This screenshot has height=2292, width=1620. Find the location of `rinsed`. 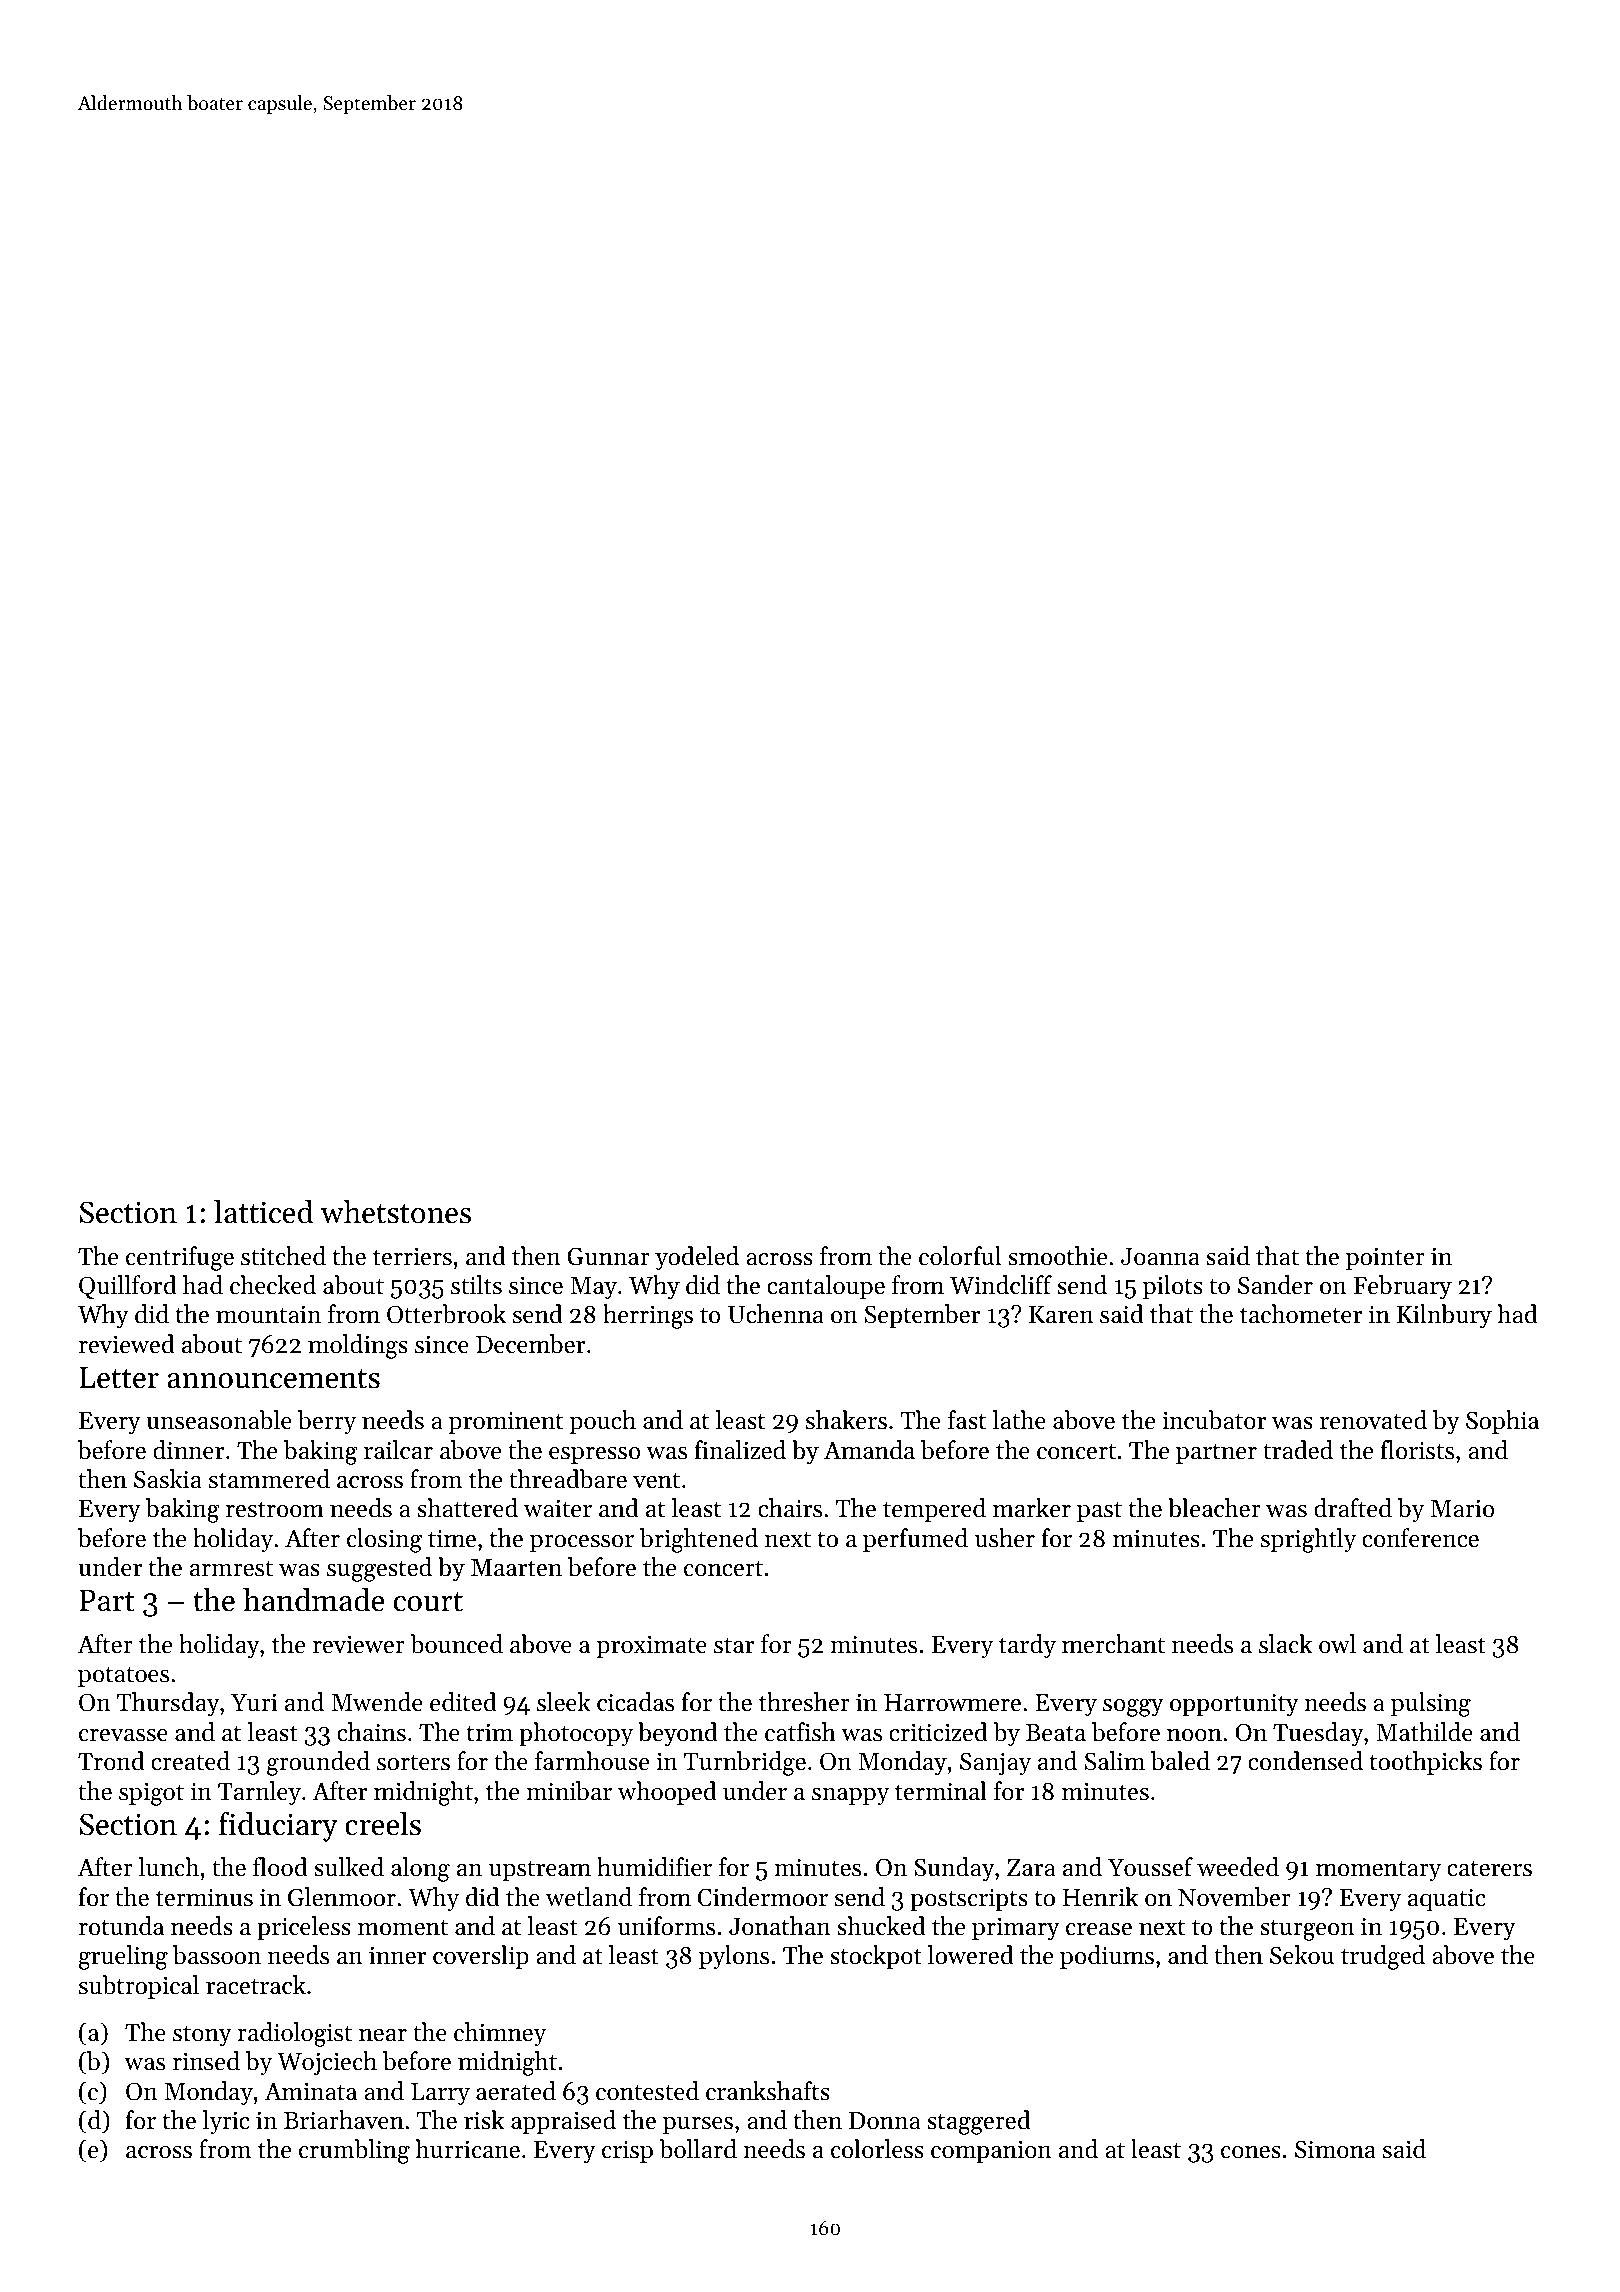

rinsed is located at coordinates (206, 2061).
